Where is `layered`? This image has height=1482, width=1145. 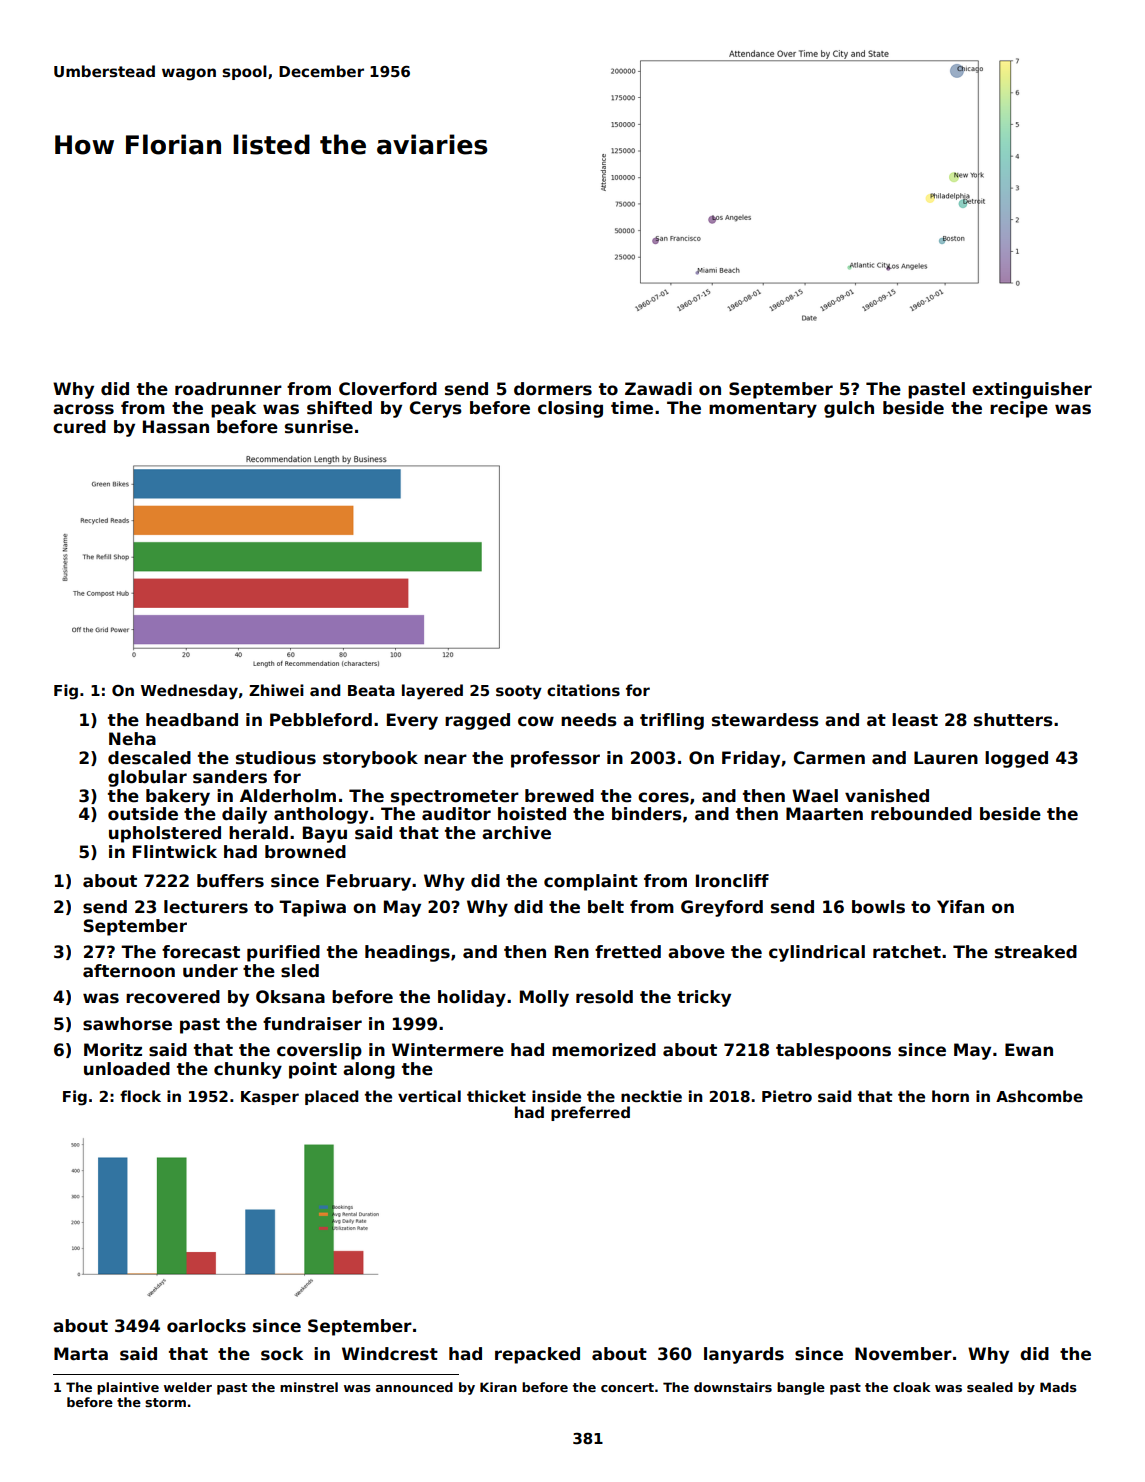 layered is located at coordinates (432, 692).
